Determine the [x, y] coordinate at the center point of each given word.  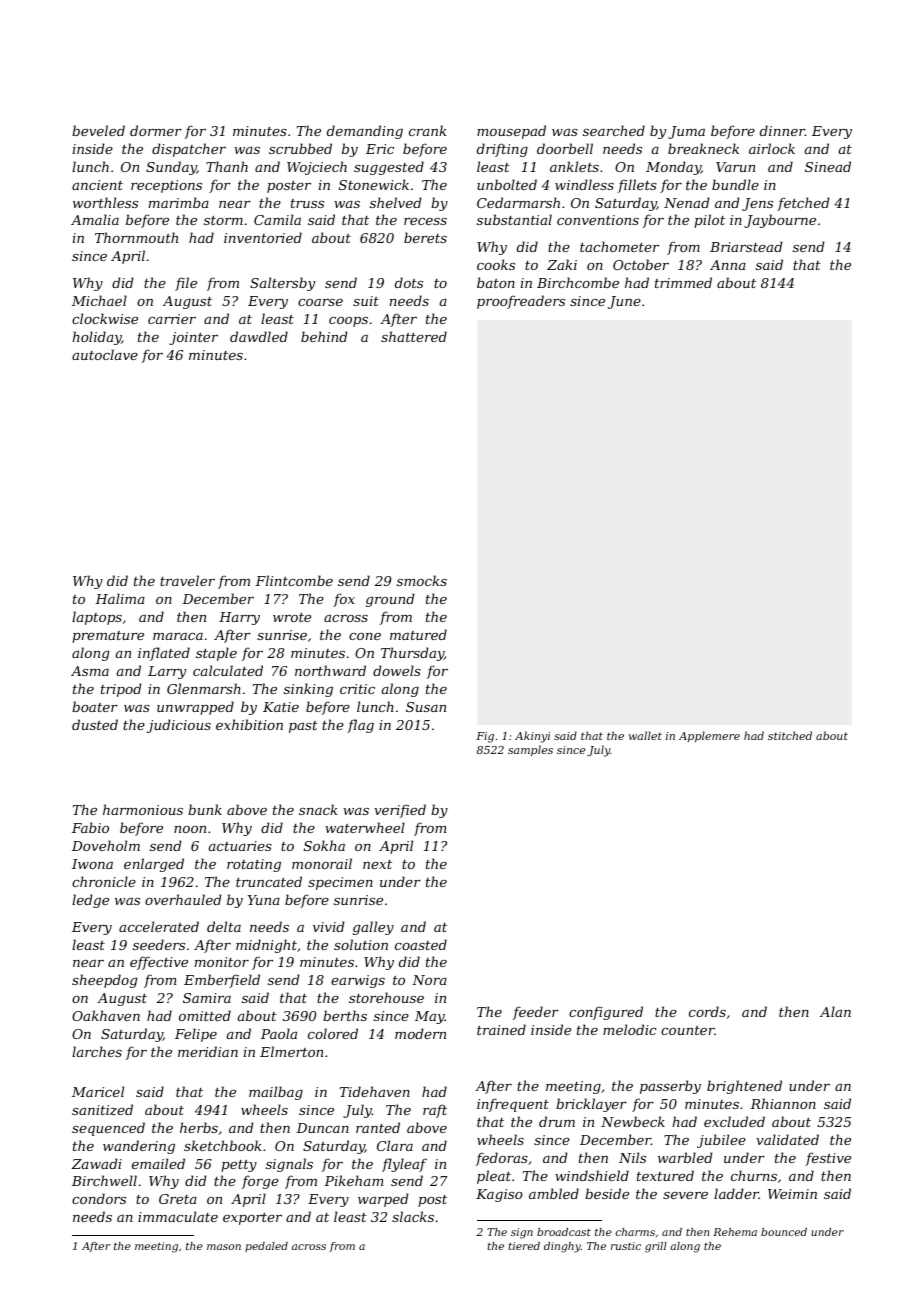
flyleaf [404, 1165]
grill [656, 1247]
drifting [502, 150]
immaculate [178, 1216]
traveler [187, 580]
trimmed [683, 282]
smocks [422, 580]
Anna [728, 265]
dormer [156, 130]
